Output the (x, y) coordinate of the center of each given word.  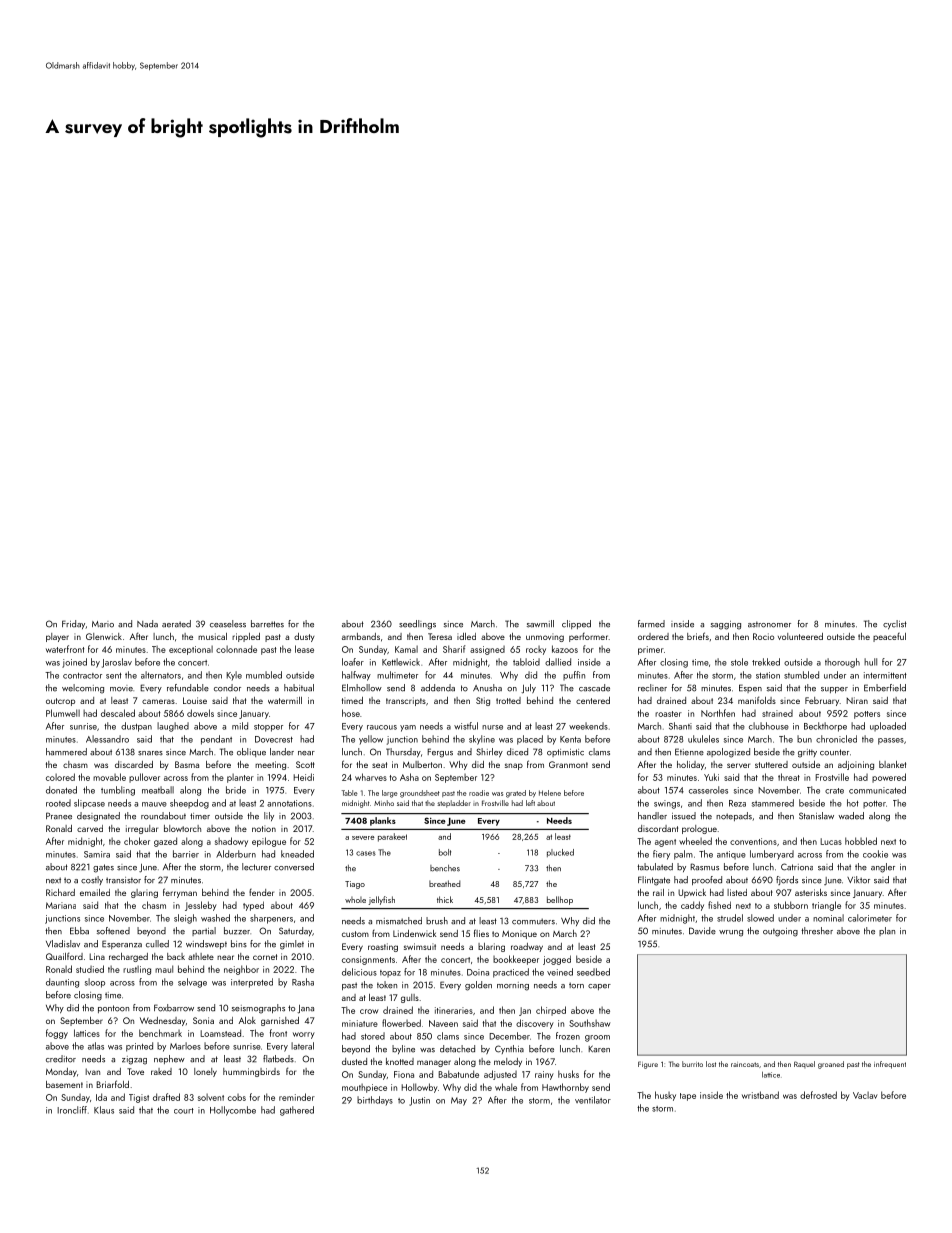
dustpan (136, 727)
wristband (760, 1095)
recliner (652, 688)
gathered (297, 1111)
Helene (550, 793)
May (459, 1101)
